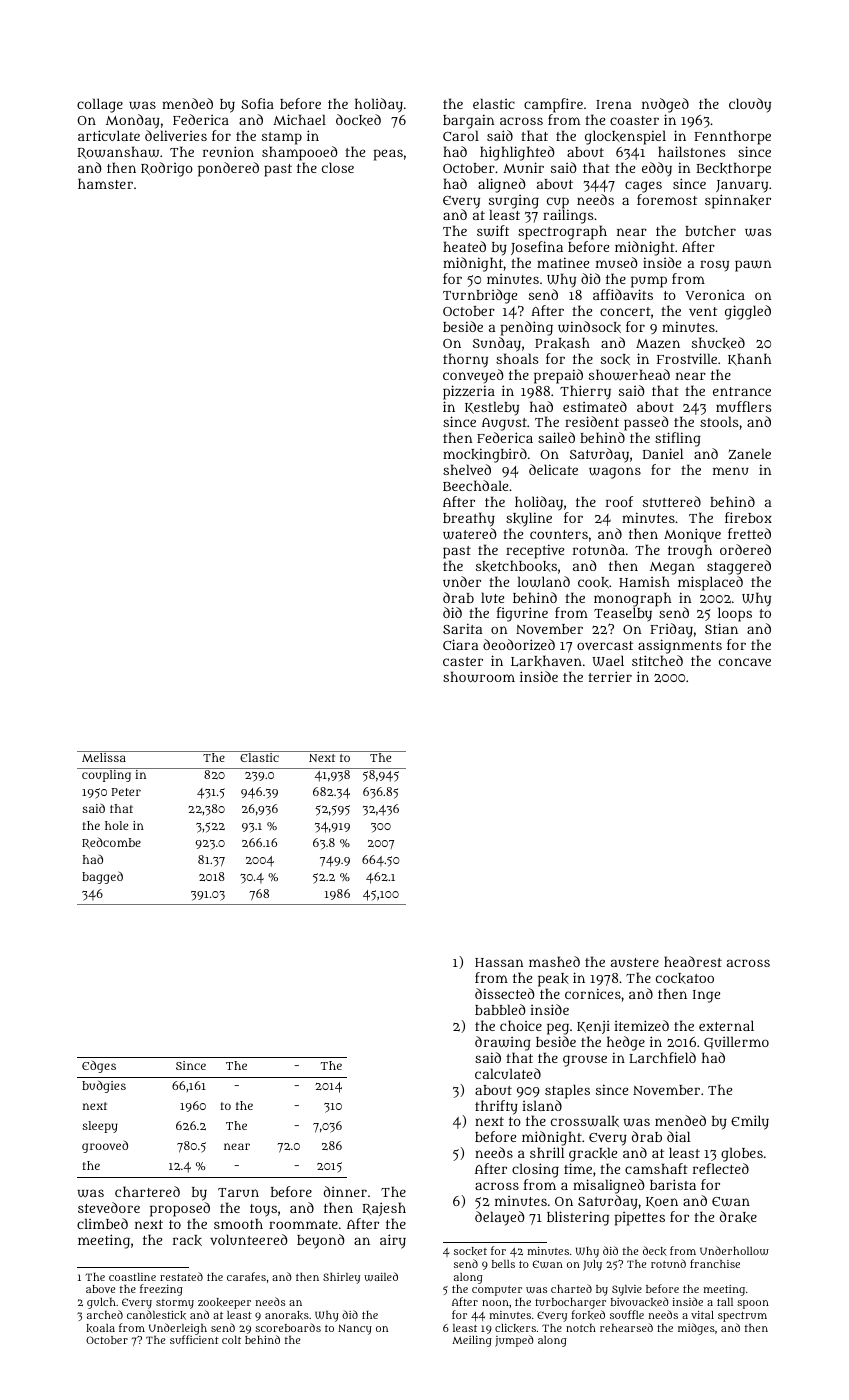  I want to click on collage, so click(100, 105).
